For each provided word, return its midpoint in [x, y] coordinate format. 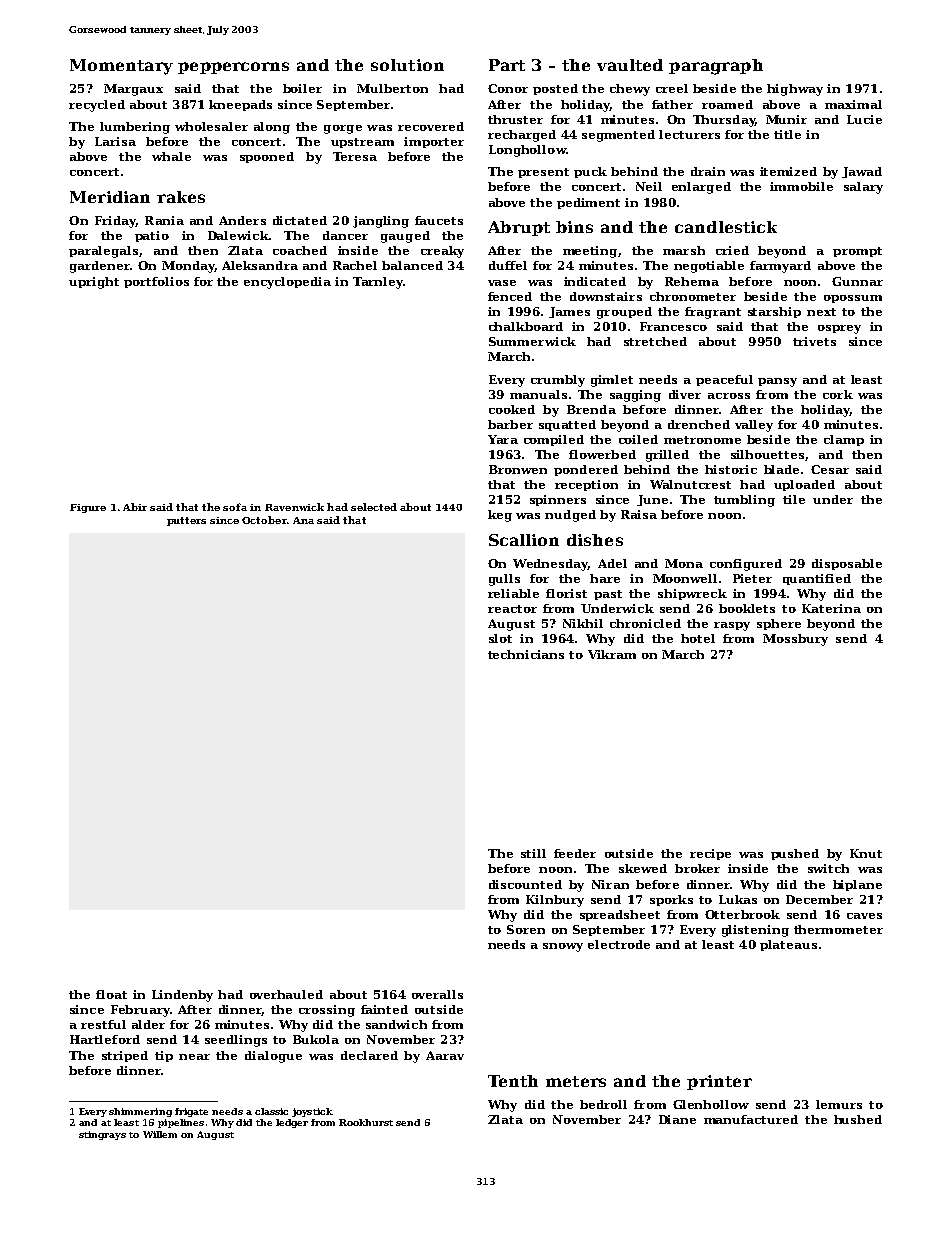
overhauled [286, 994]
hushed [858, 1119]
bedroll [603, 1104]
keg [500, 516]
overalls [437, 994]
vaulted [630, 65]
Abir [135, 507]
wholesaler [211, 126]
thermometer [838, 929]
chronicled [645, 623]
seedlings [236, 1041]
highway [795, 90]
